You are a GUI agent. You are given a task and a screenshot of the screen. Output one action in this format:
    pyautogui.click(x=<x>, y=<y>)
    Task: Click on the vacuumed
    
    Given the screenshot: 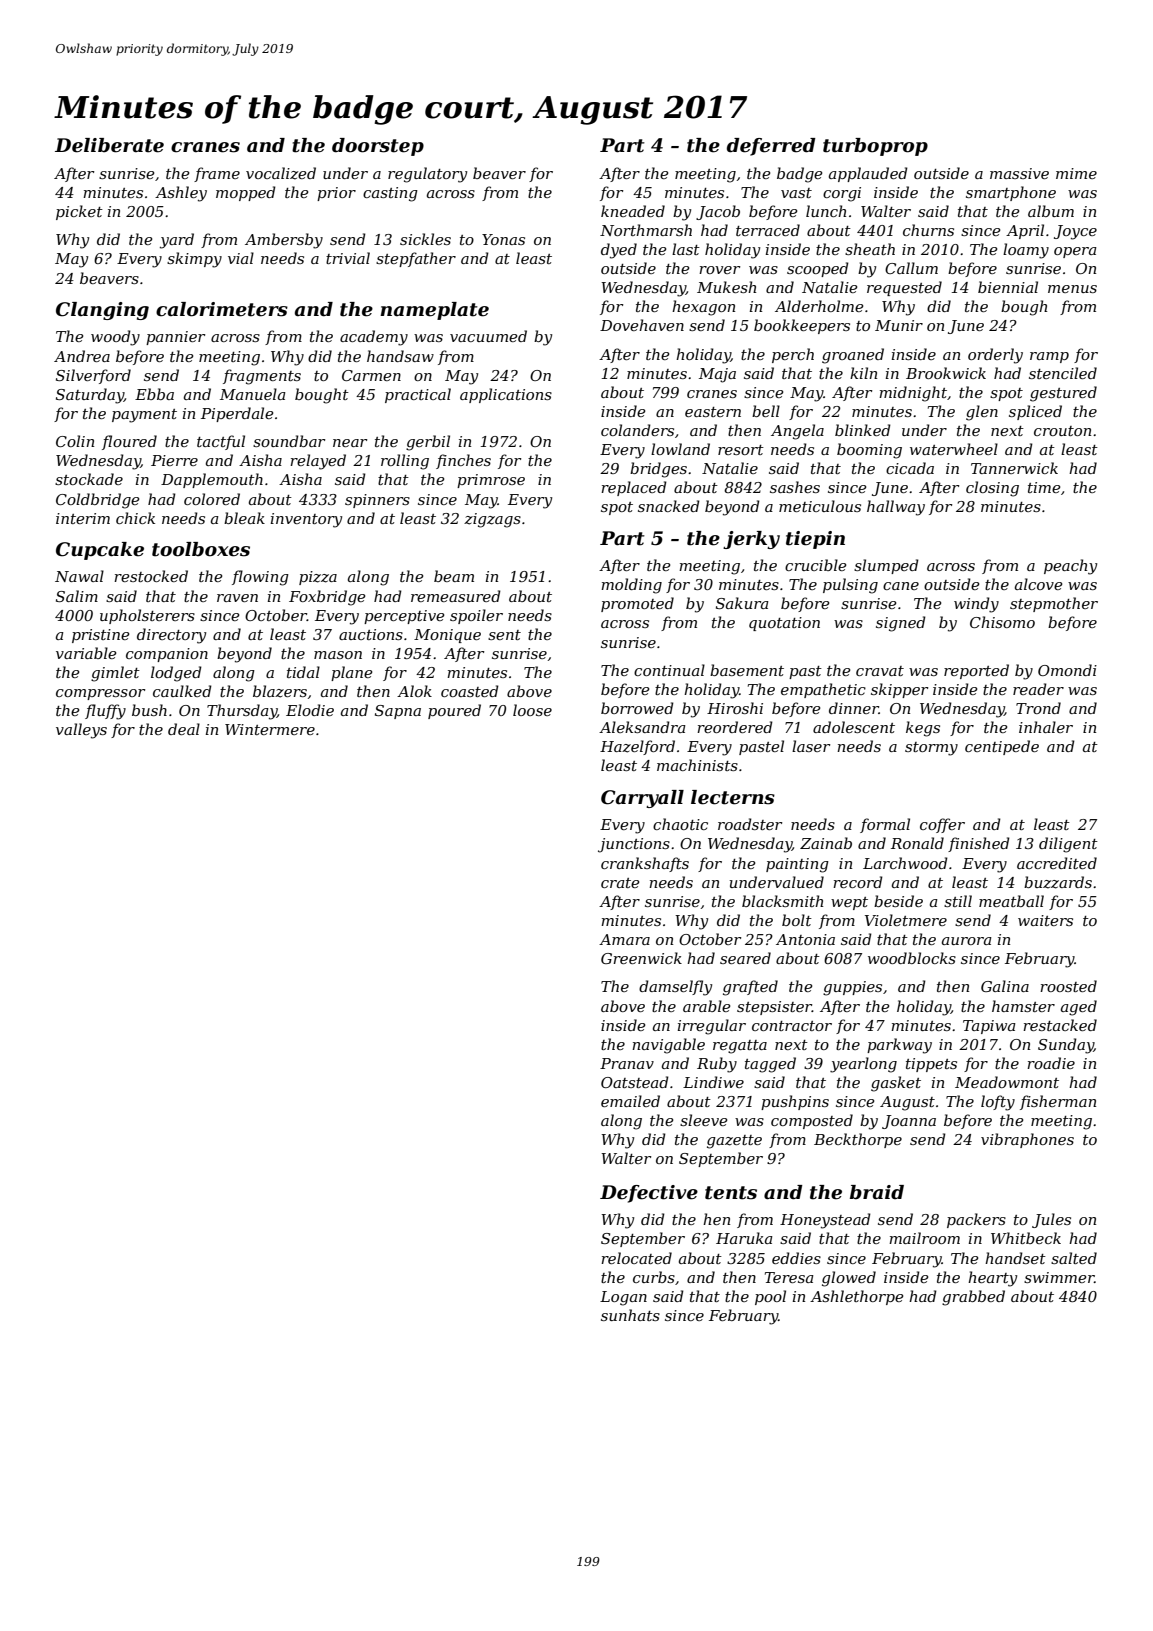 What is the action you would take?
    pyautogui.click(x=488, y=336)
